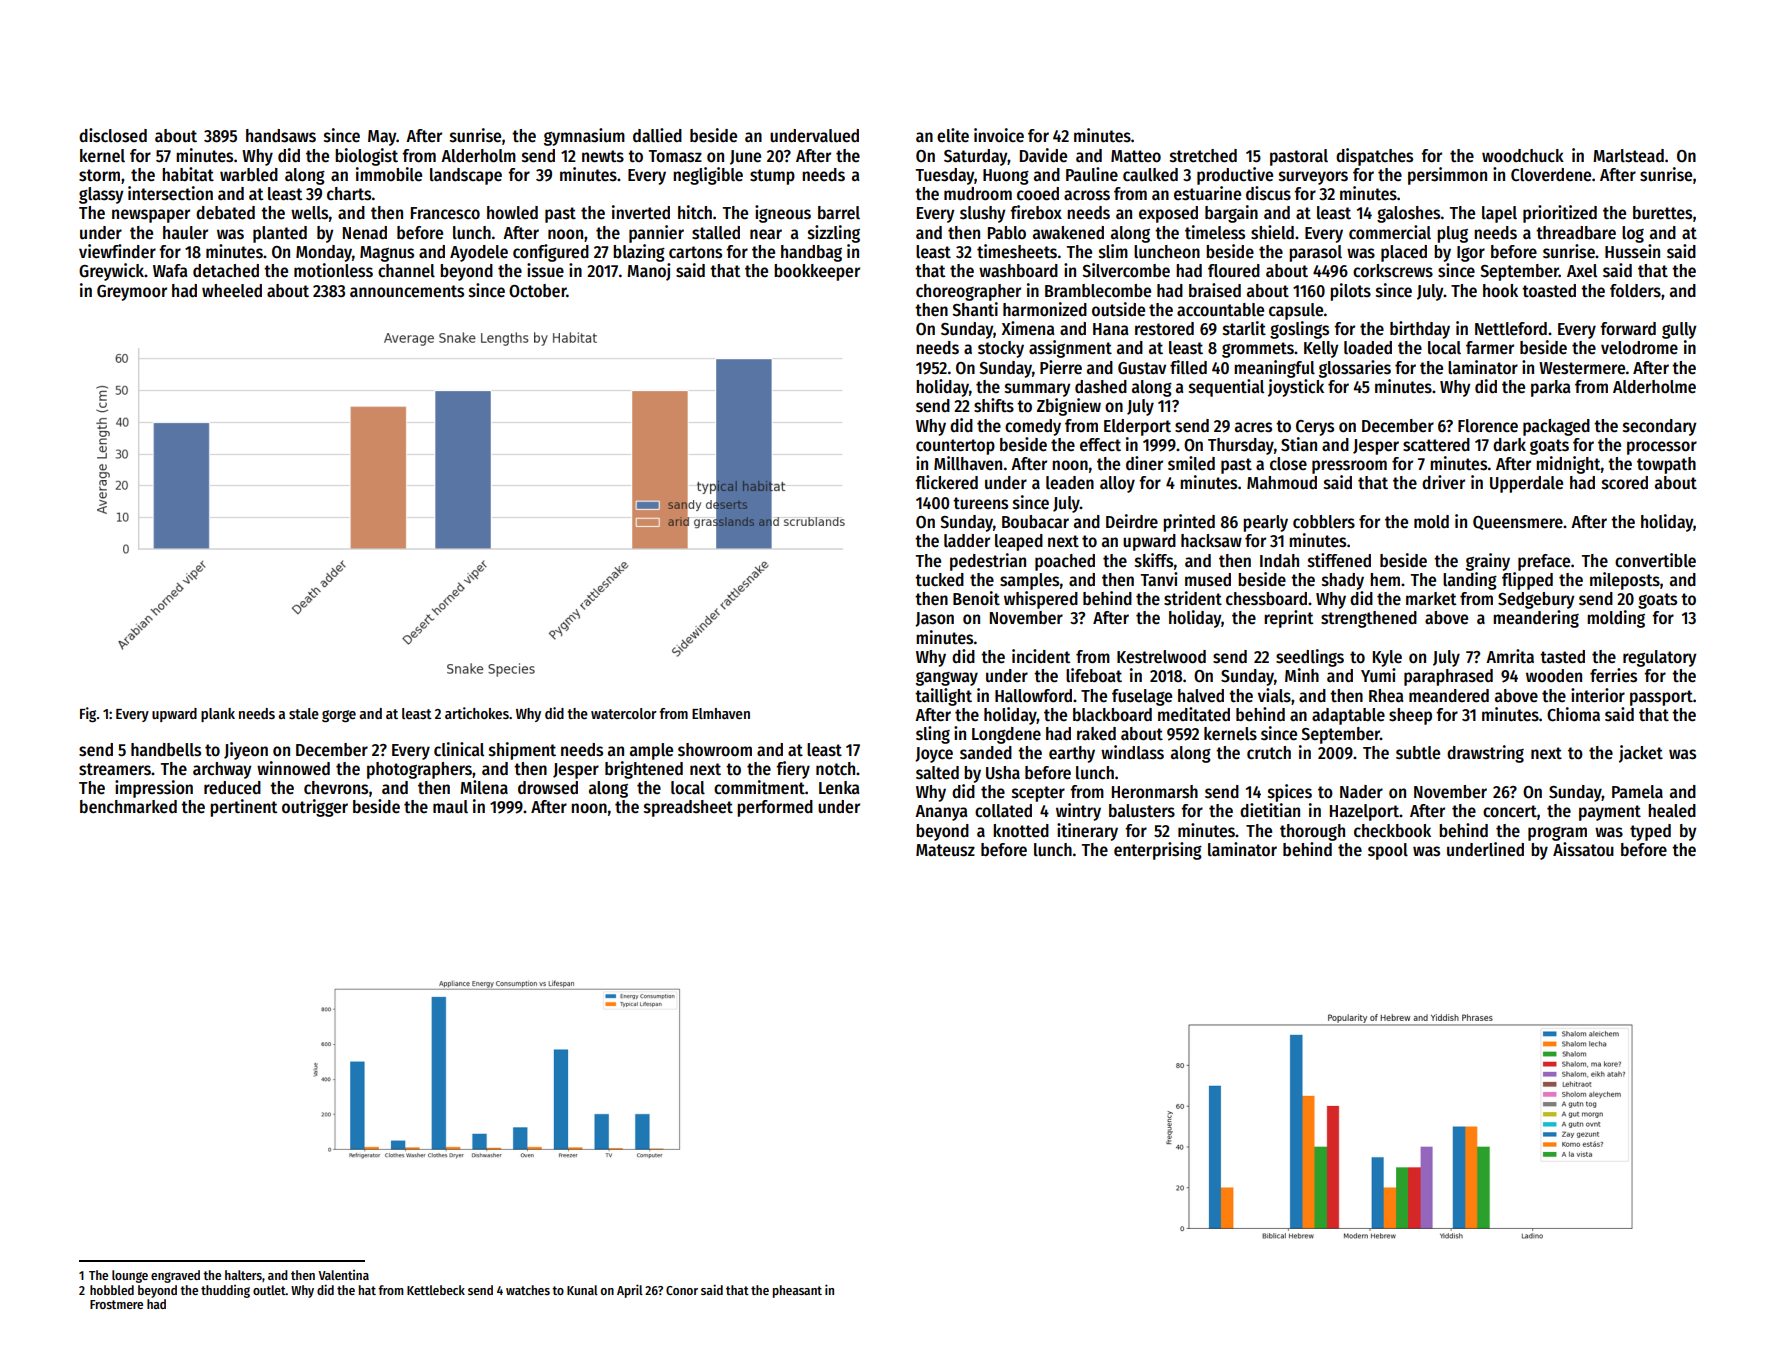  I want to click on vials, so click(1274, 695).
